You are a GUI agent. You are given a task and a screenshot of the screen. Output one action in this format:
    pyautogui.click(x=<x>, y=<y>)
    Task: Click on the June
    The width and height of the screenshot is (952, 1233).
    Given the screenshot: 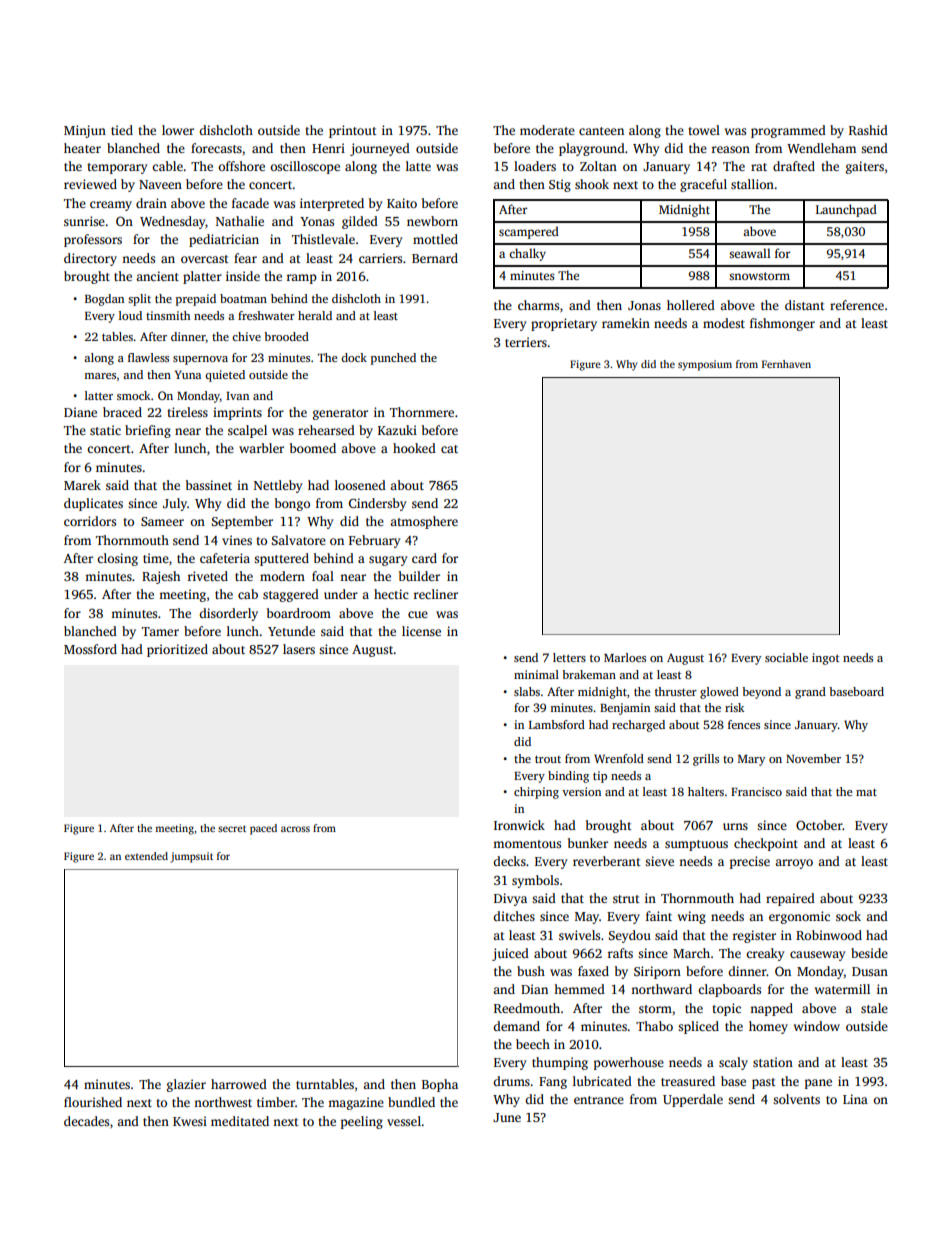 What is the action you would take?
    pyautogui.click(x=507, y=1117)
